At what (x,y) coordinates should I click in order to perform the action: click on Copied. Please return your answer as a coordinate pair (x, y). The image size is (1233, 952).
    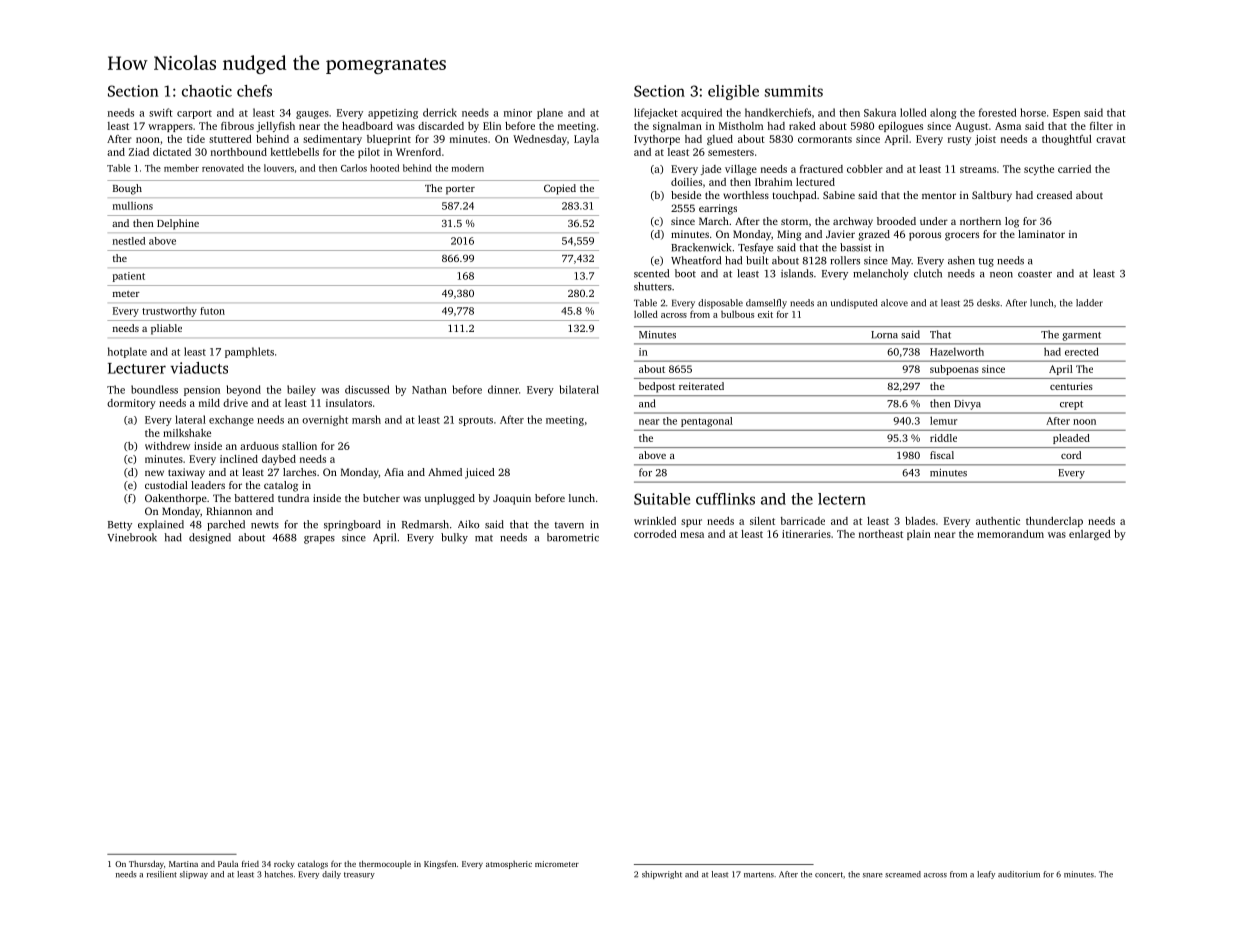
    Looking at the image, I should click on (560, 189).
